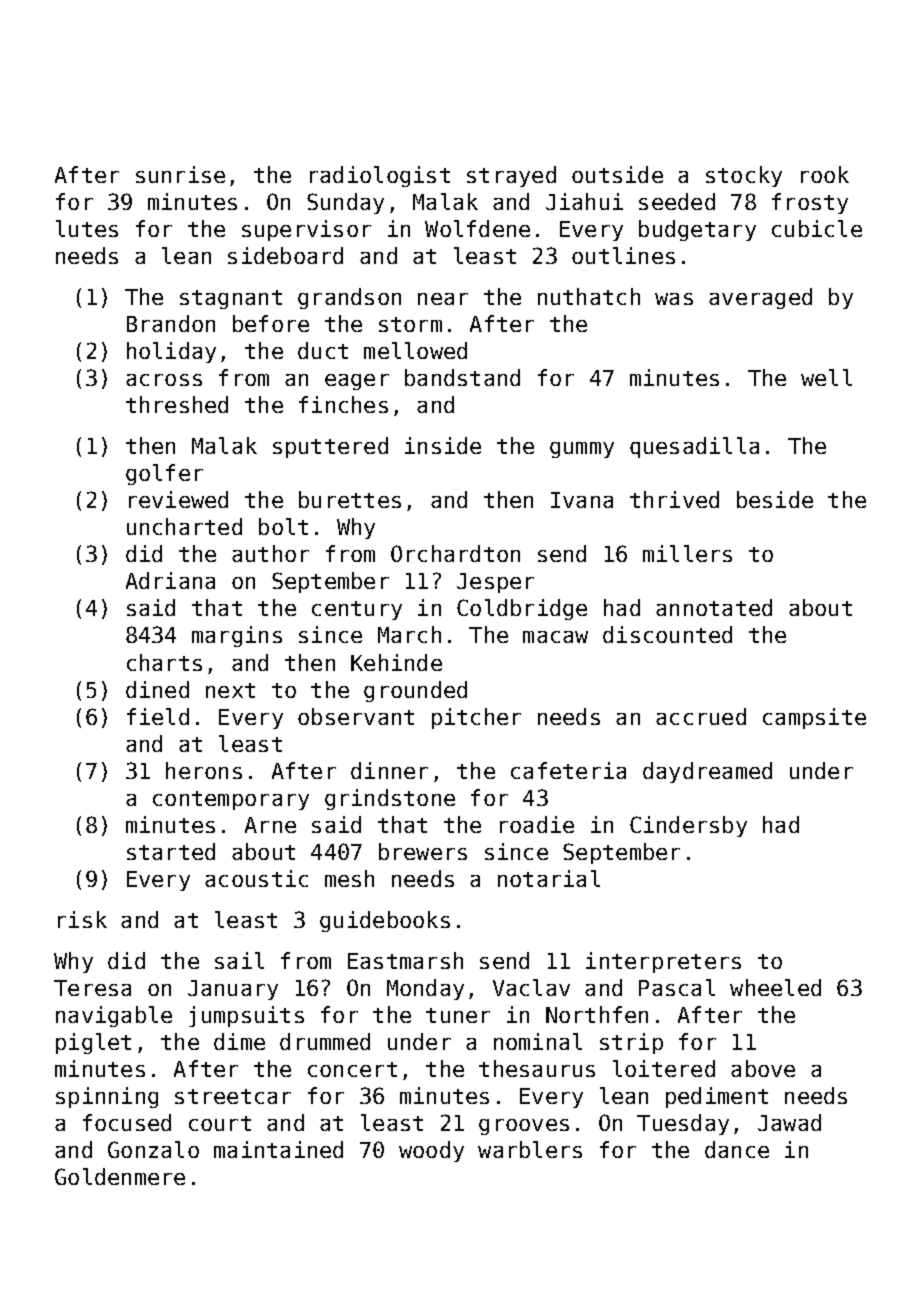  What do you see at coordinates (687, 553) in the screenshot?
I see `millers` at bounding box center [687, 553].
